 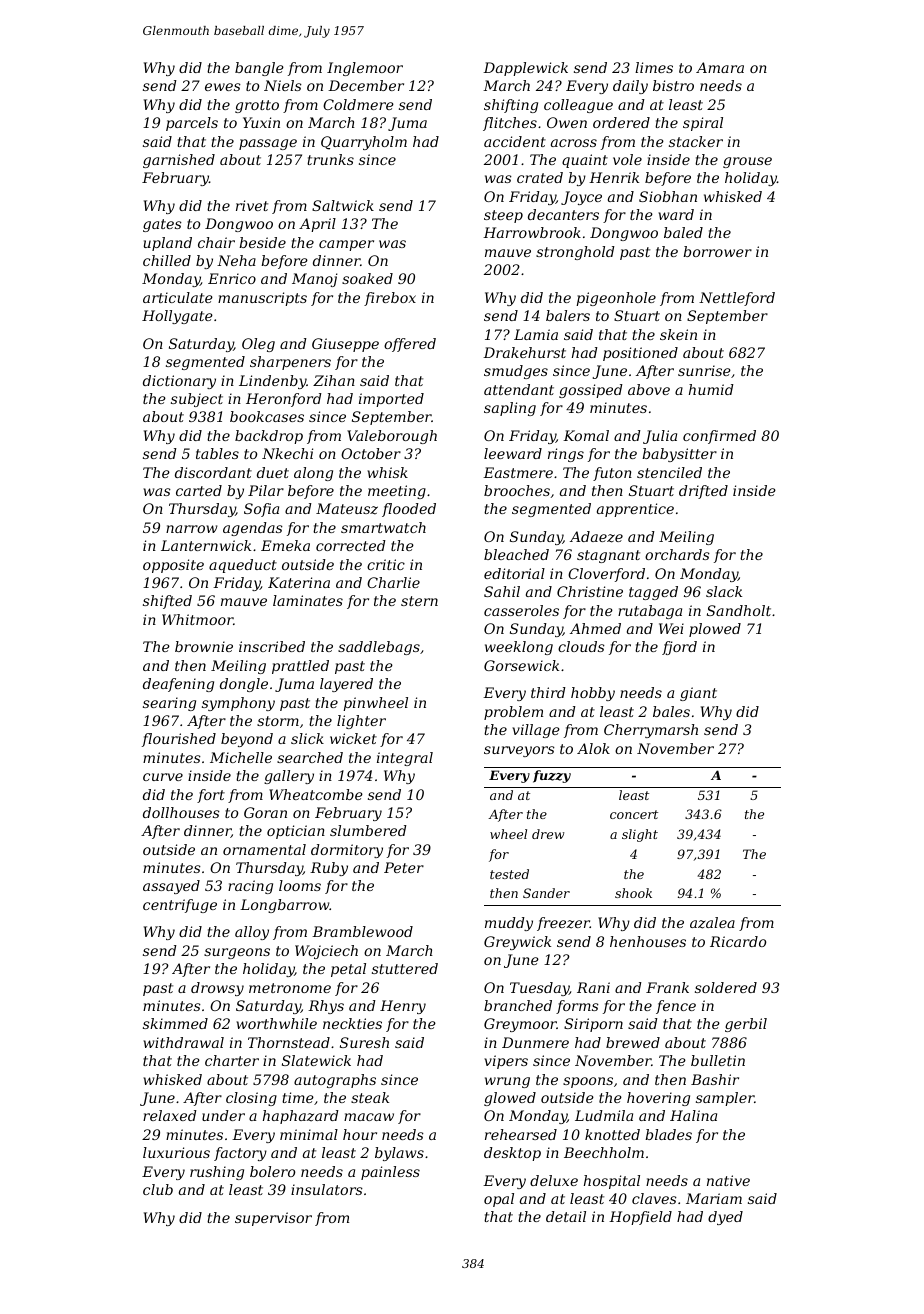 I want to click on club, so click(x=158, y=1189).
